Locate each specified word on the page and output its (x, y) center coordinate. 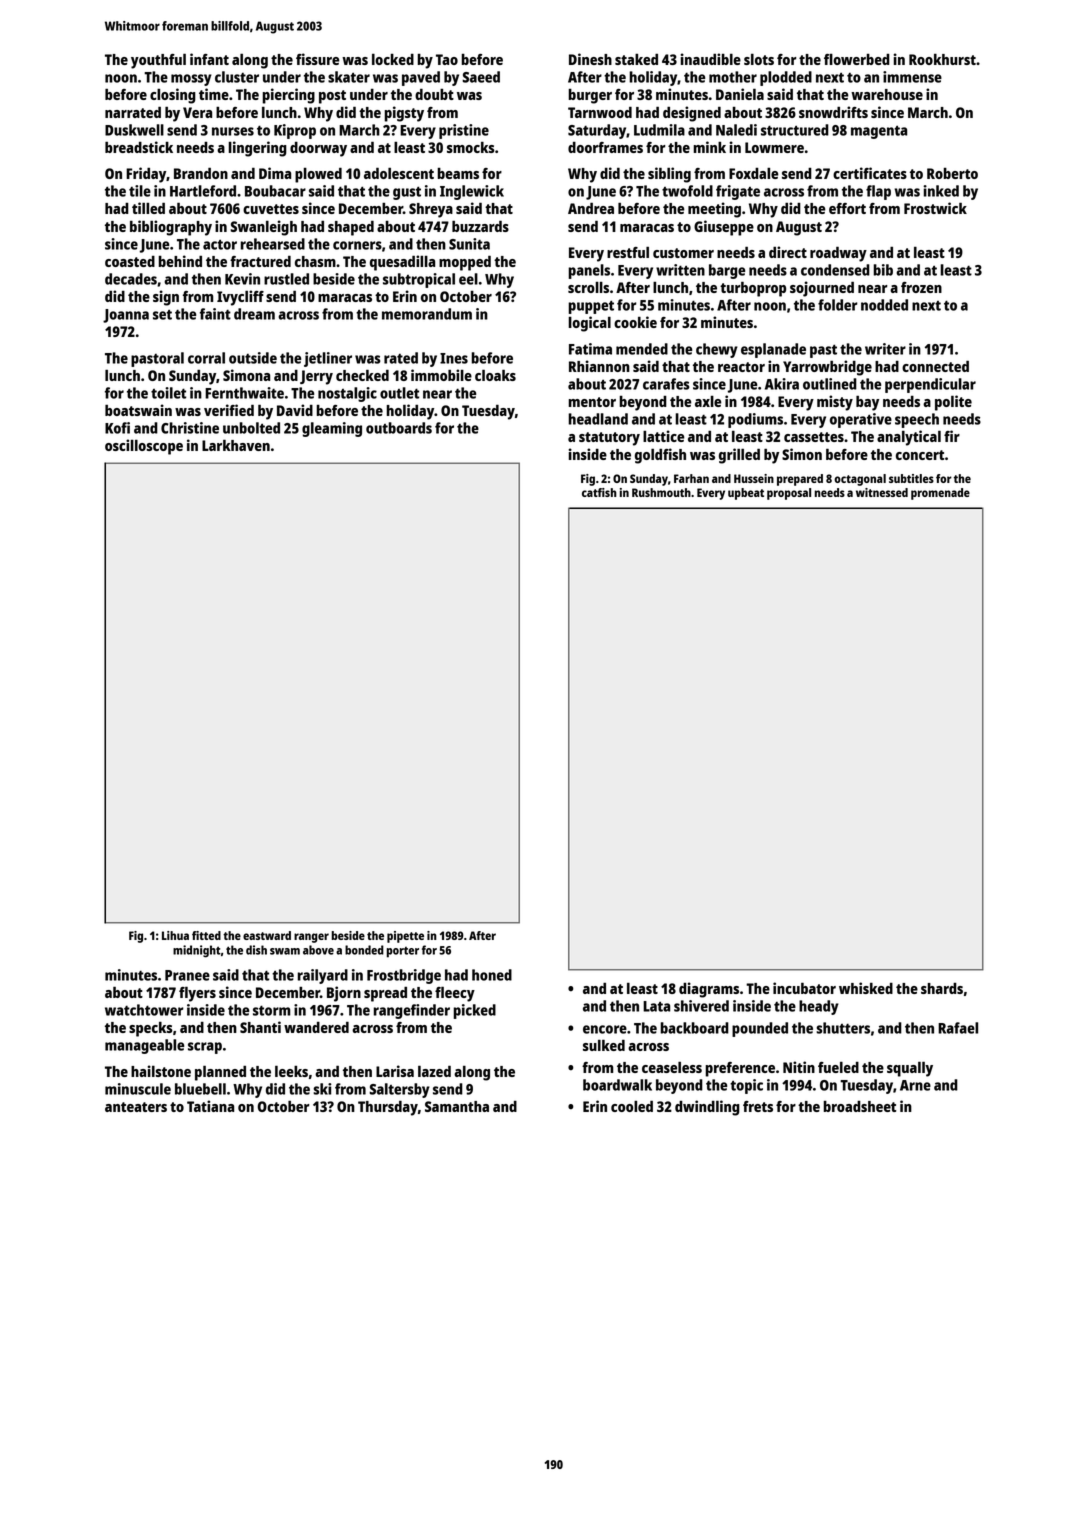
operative (861, 420)
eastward (267, 935)
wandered (316, 1027)
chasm (315, 261)
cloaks (495, 375)
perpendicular (930, 385)
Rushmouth (661, 492)
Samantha (457, 1106)
